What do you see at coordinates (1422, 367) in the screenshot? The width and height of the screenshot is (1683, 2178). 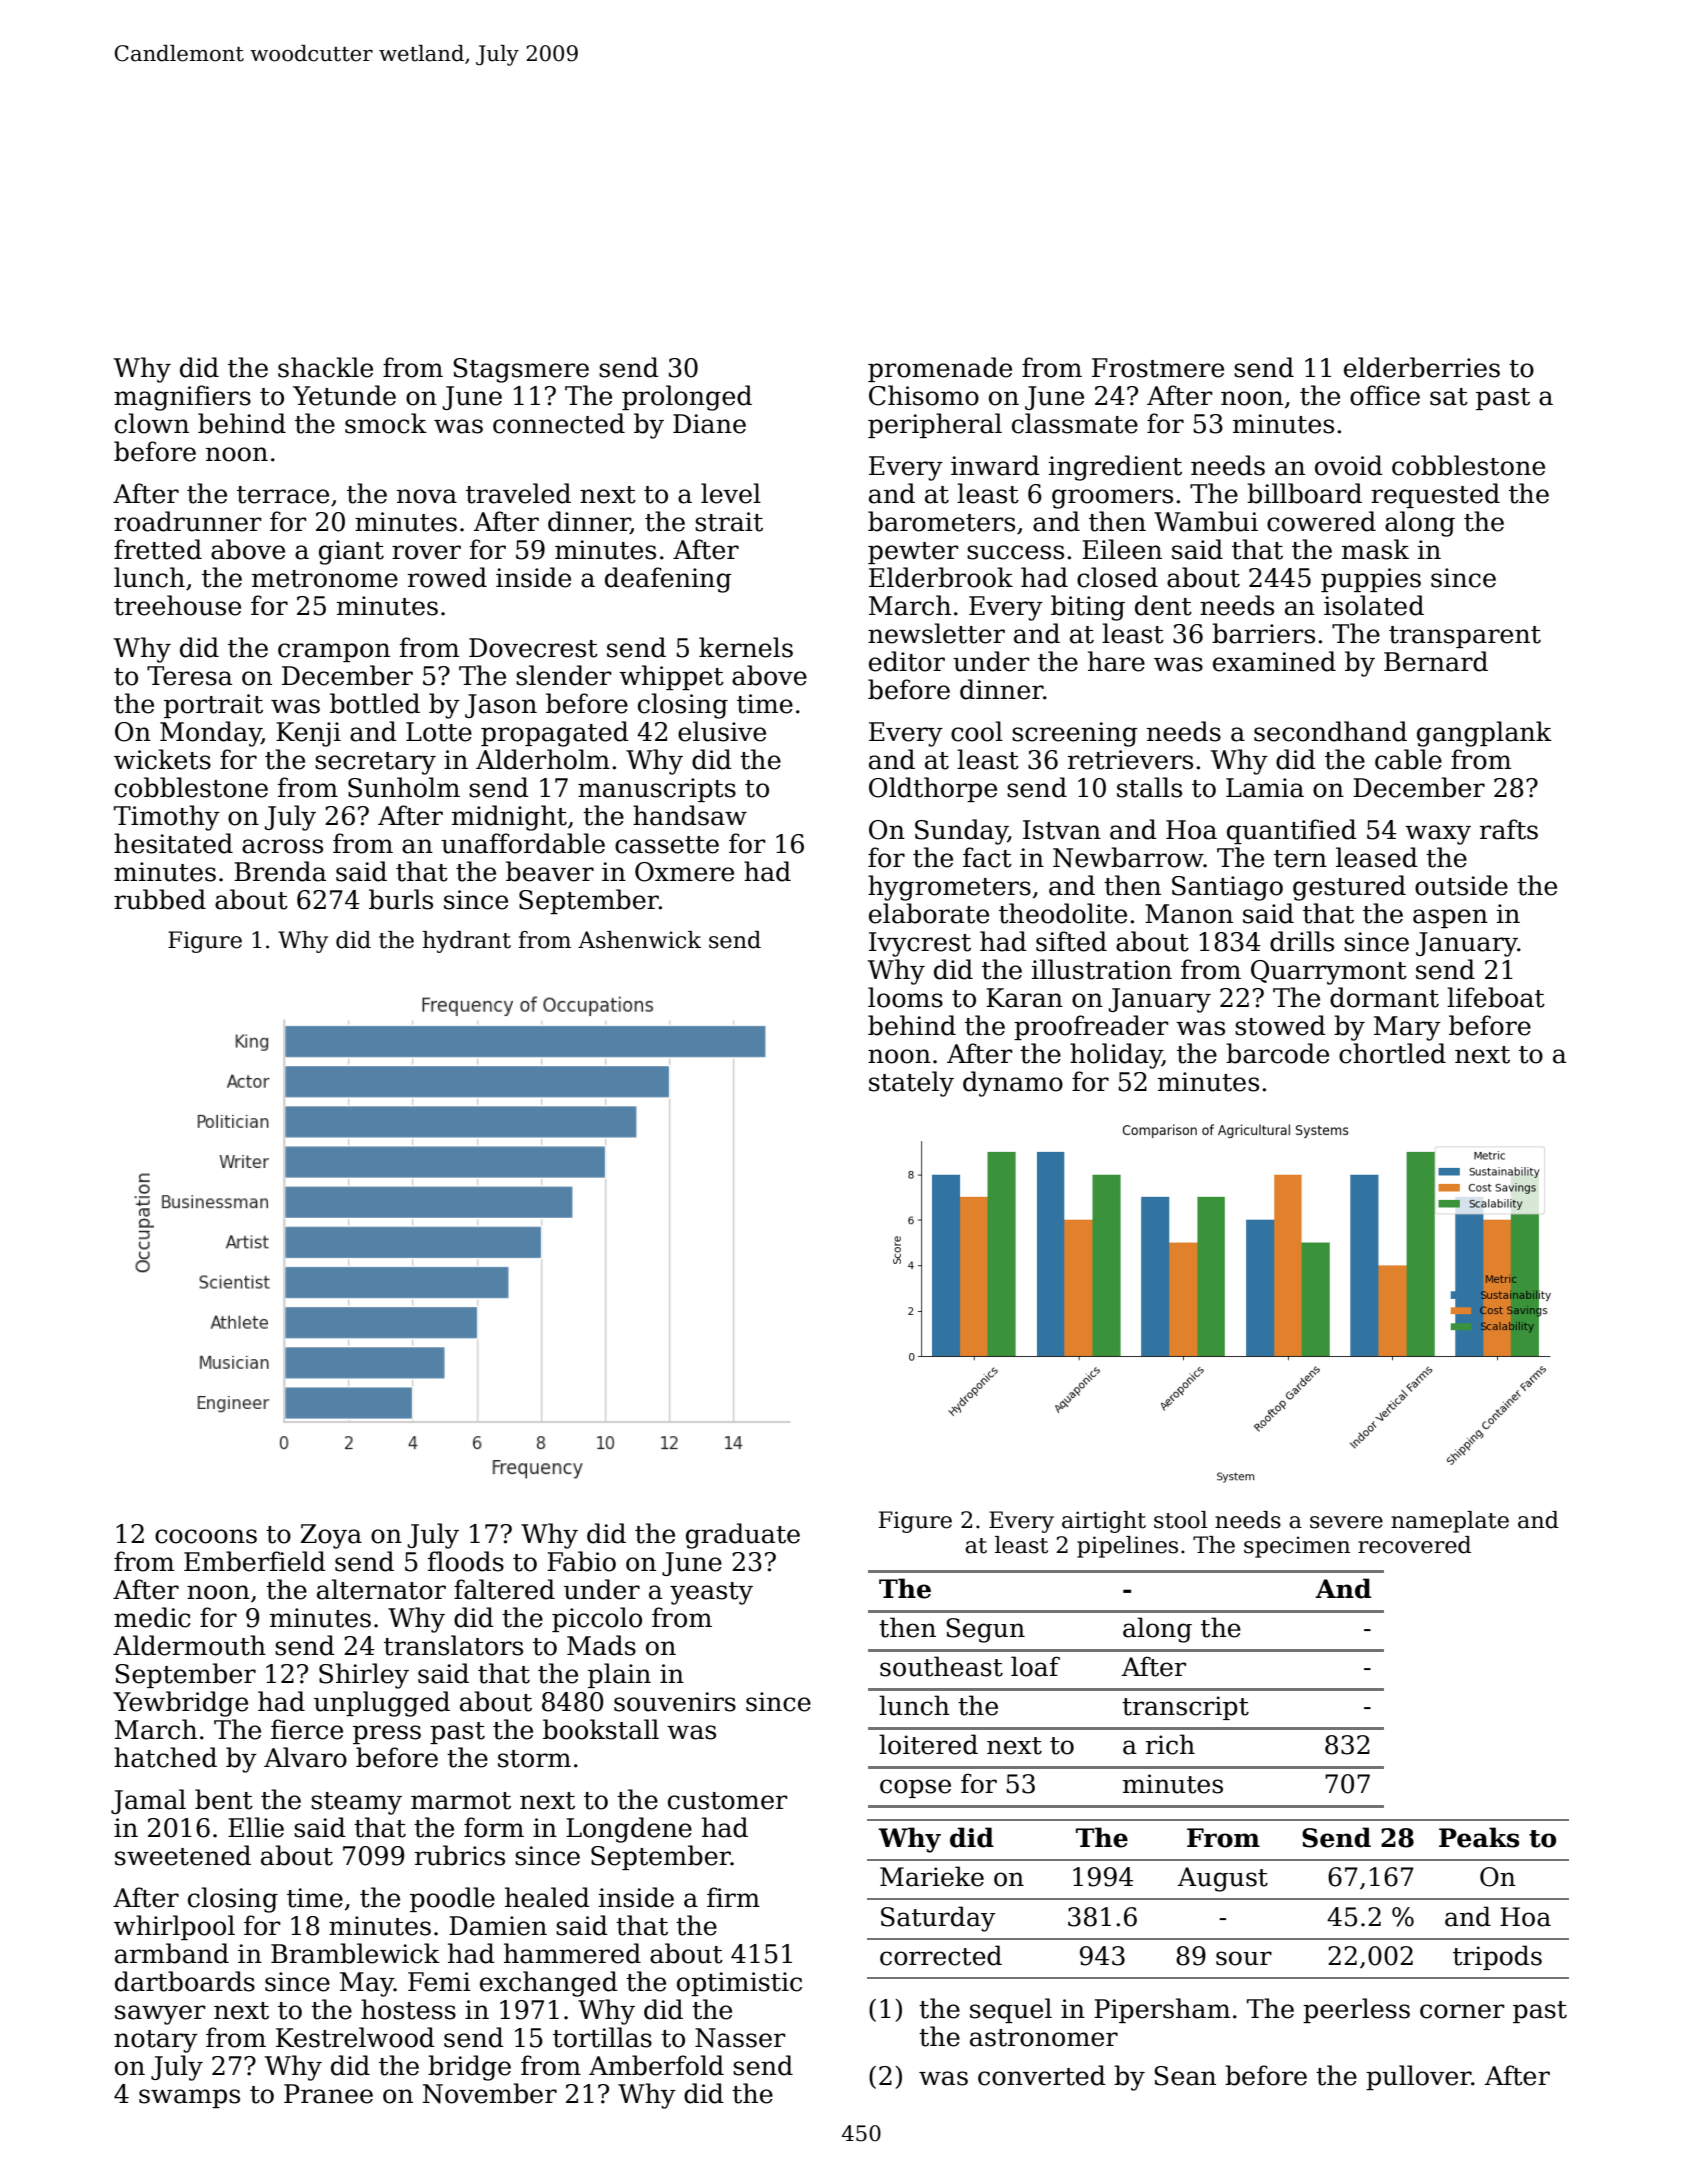 I see `elderberries` at bounding box center [1422, 367].
